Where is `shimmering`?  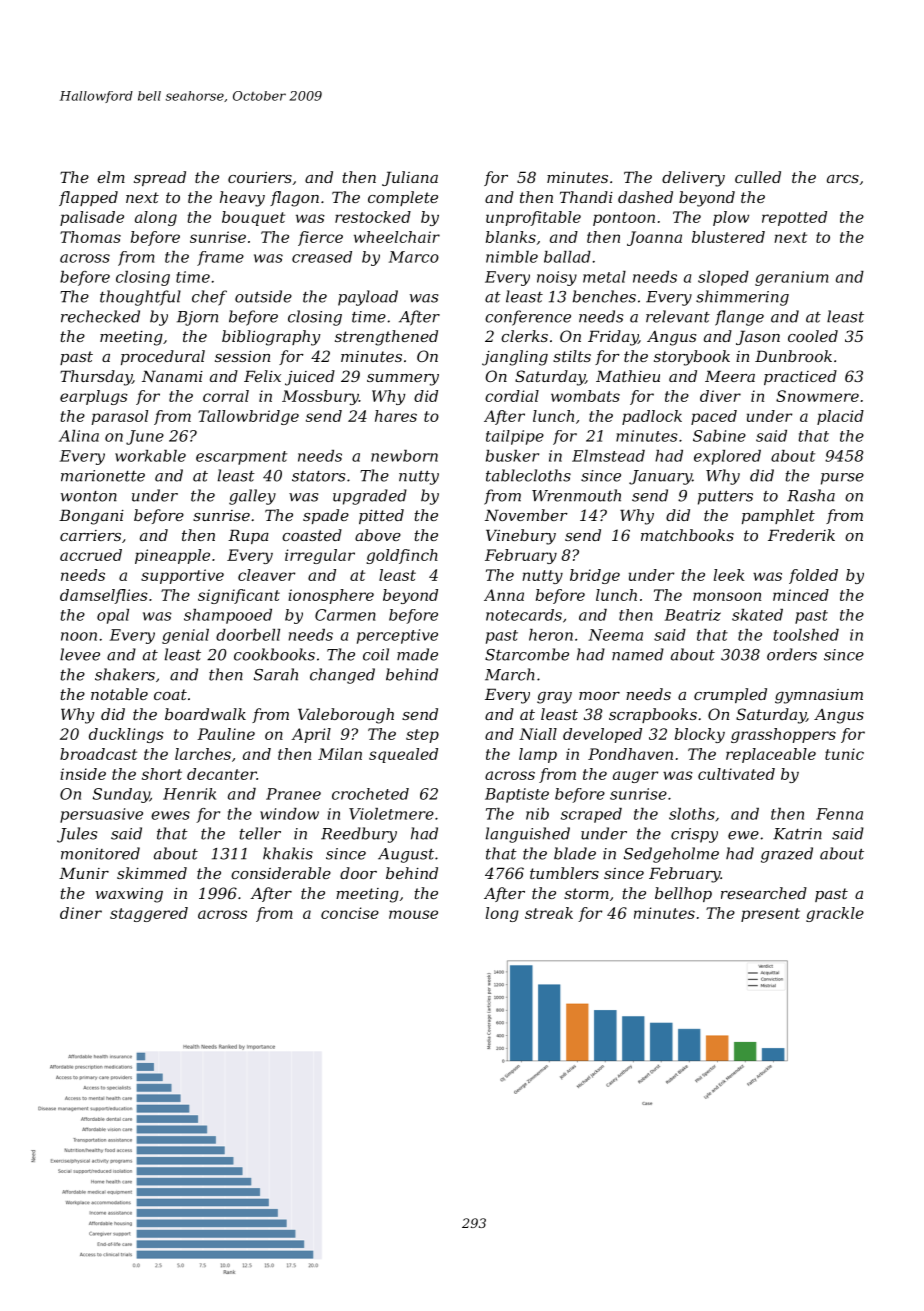 shimmering is located at coordinates (742, 298).
